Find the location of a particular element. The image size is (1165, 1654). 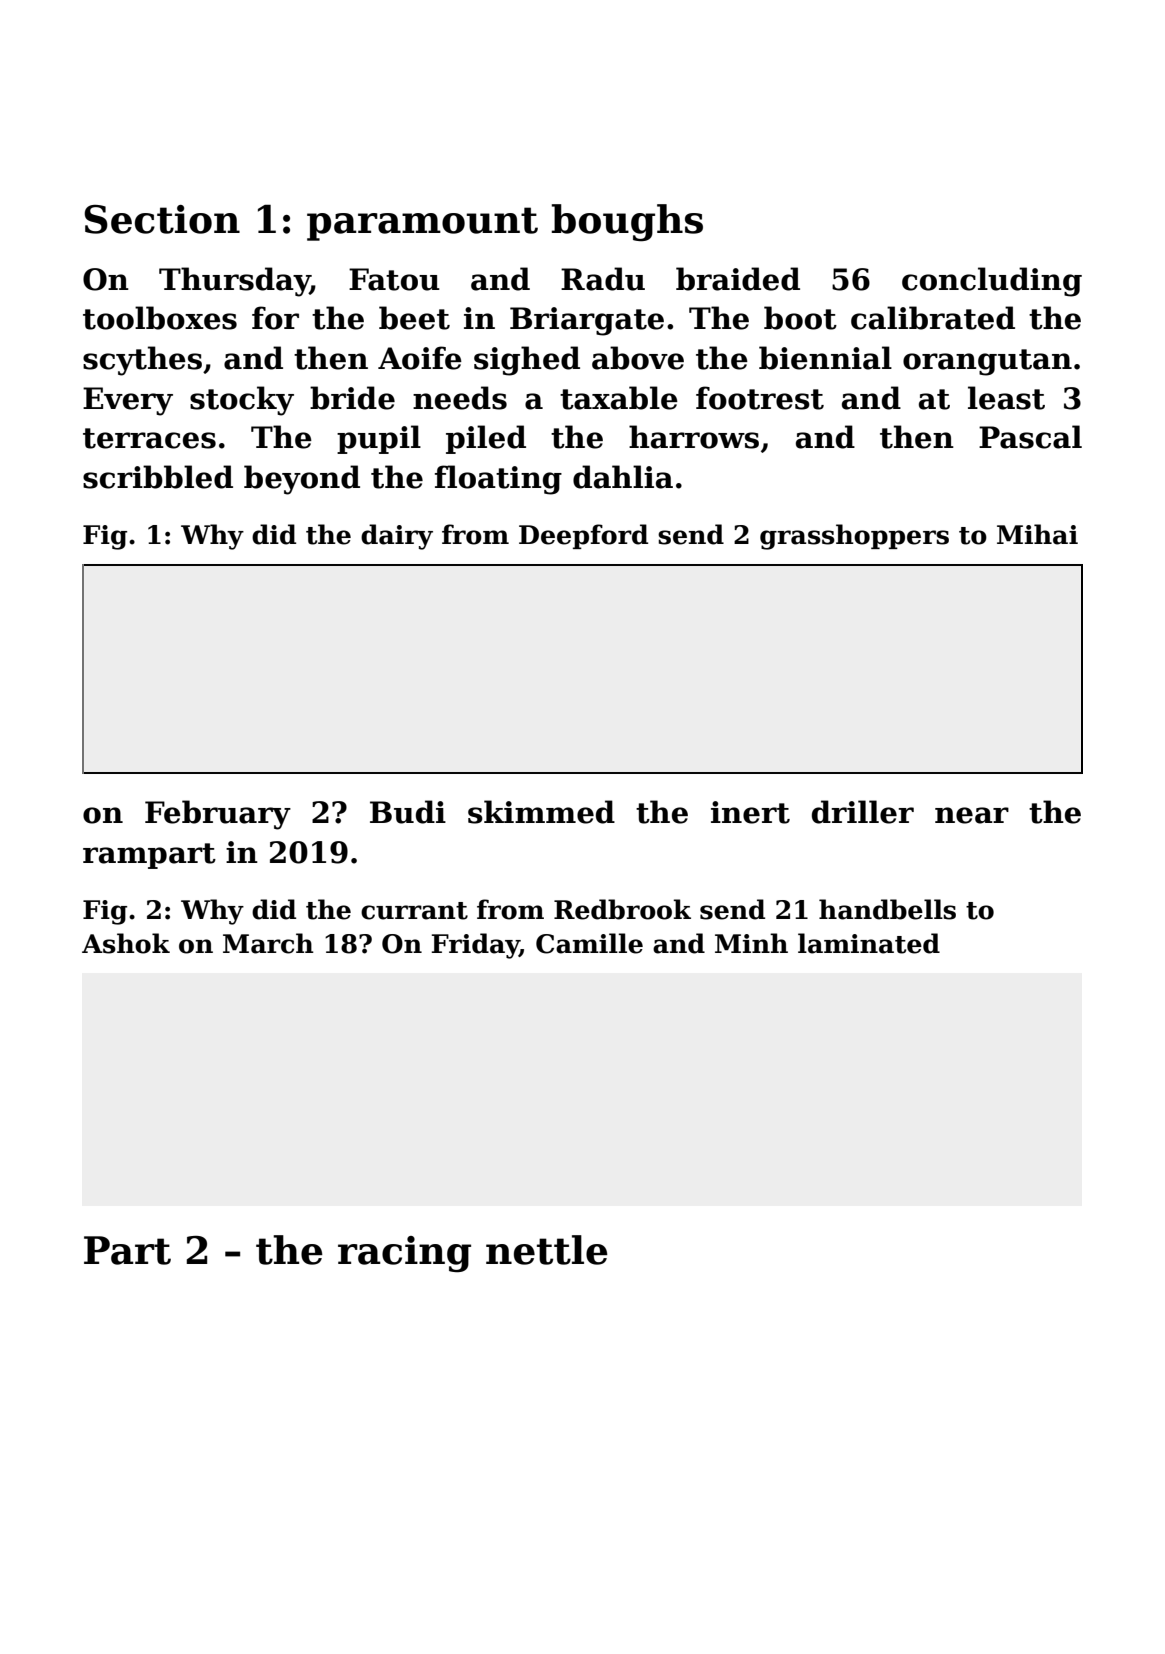

braided is located at coordinates (738, 279).
